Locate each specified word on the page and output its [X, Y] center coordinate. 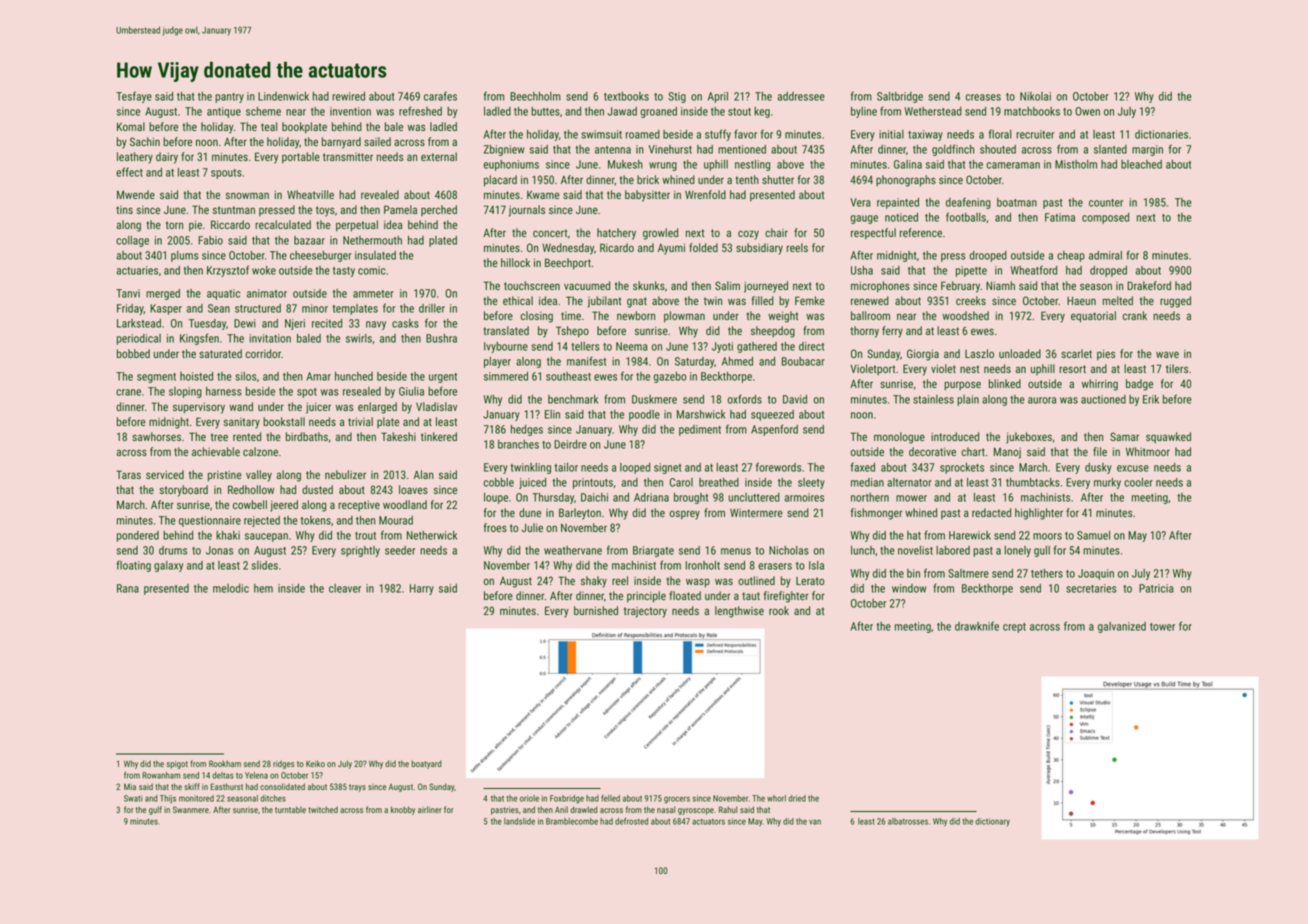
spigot [177, 764]
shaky [594, 582]
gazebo [670, 377]
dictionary [992, 822]
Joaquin [1096, 574]
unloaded [1020, 353]
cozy [748, 235]
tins [124, 210]
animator [267, 293]
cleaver [345, 588]
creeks [971, 300]
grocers [677, 800]
